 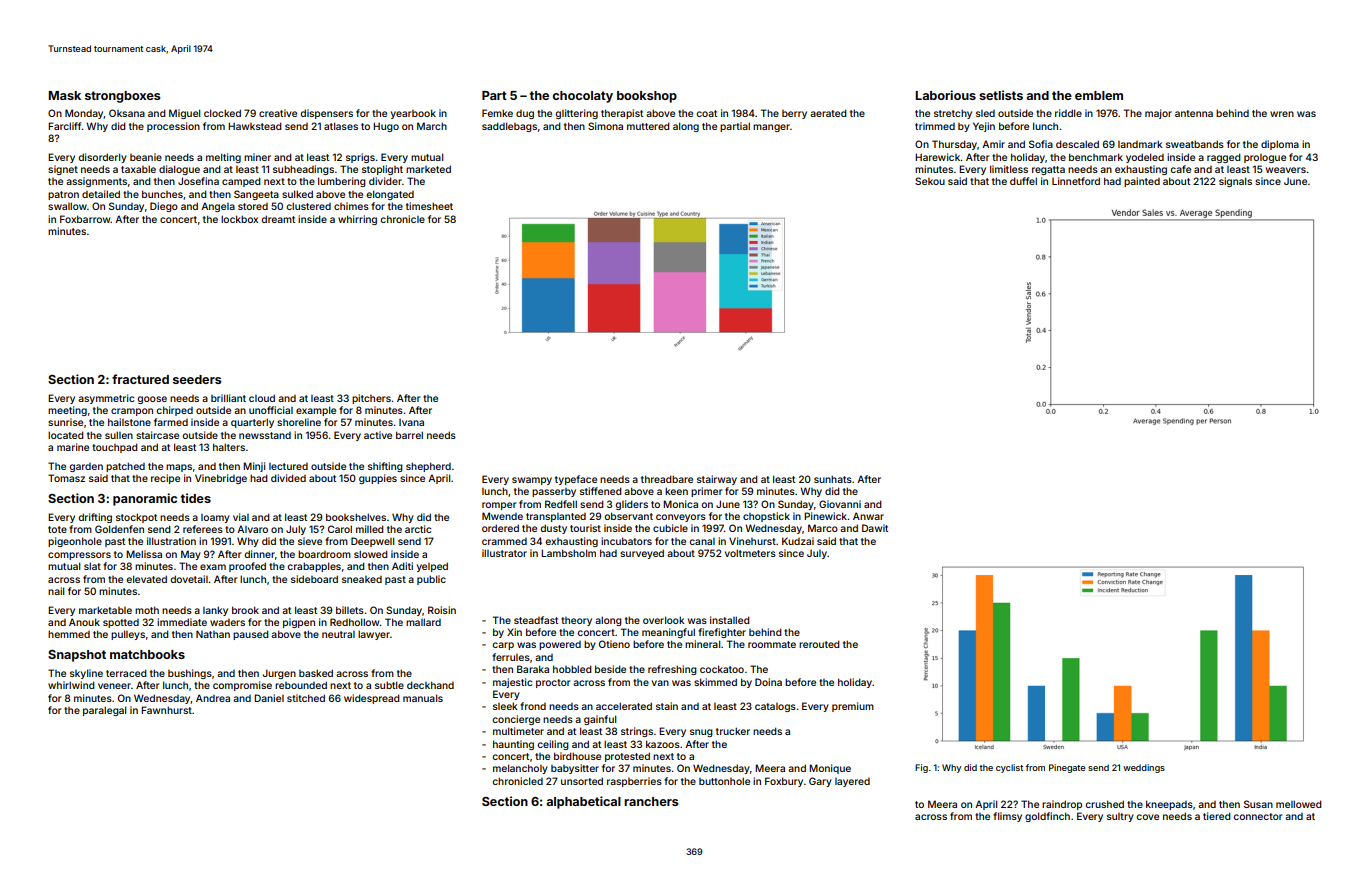 What do you see at coordinates (631, 505) in the page?
I see `gliders` at bounding box center [631, 505].
